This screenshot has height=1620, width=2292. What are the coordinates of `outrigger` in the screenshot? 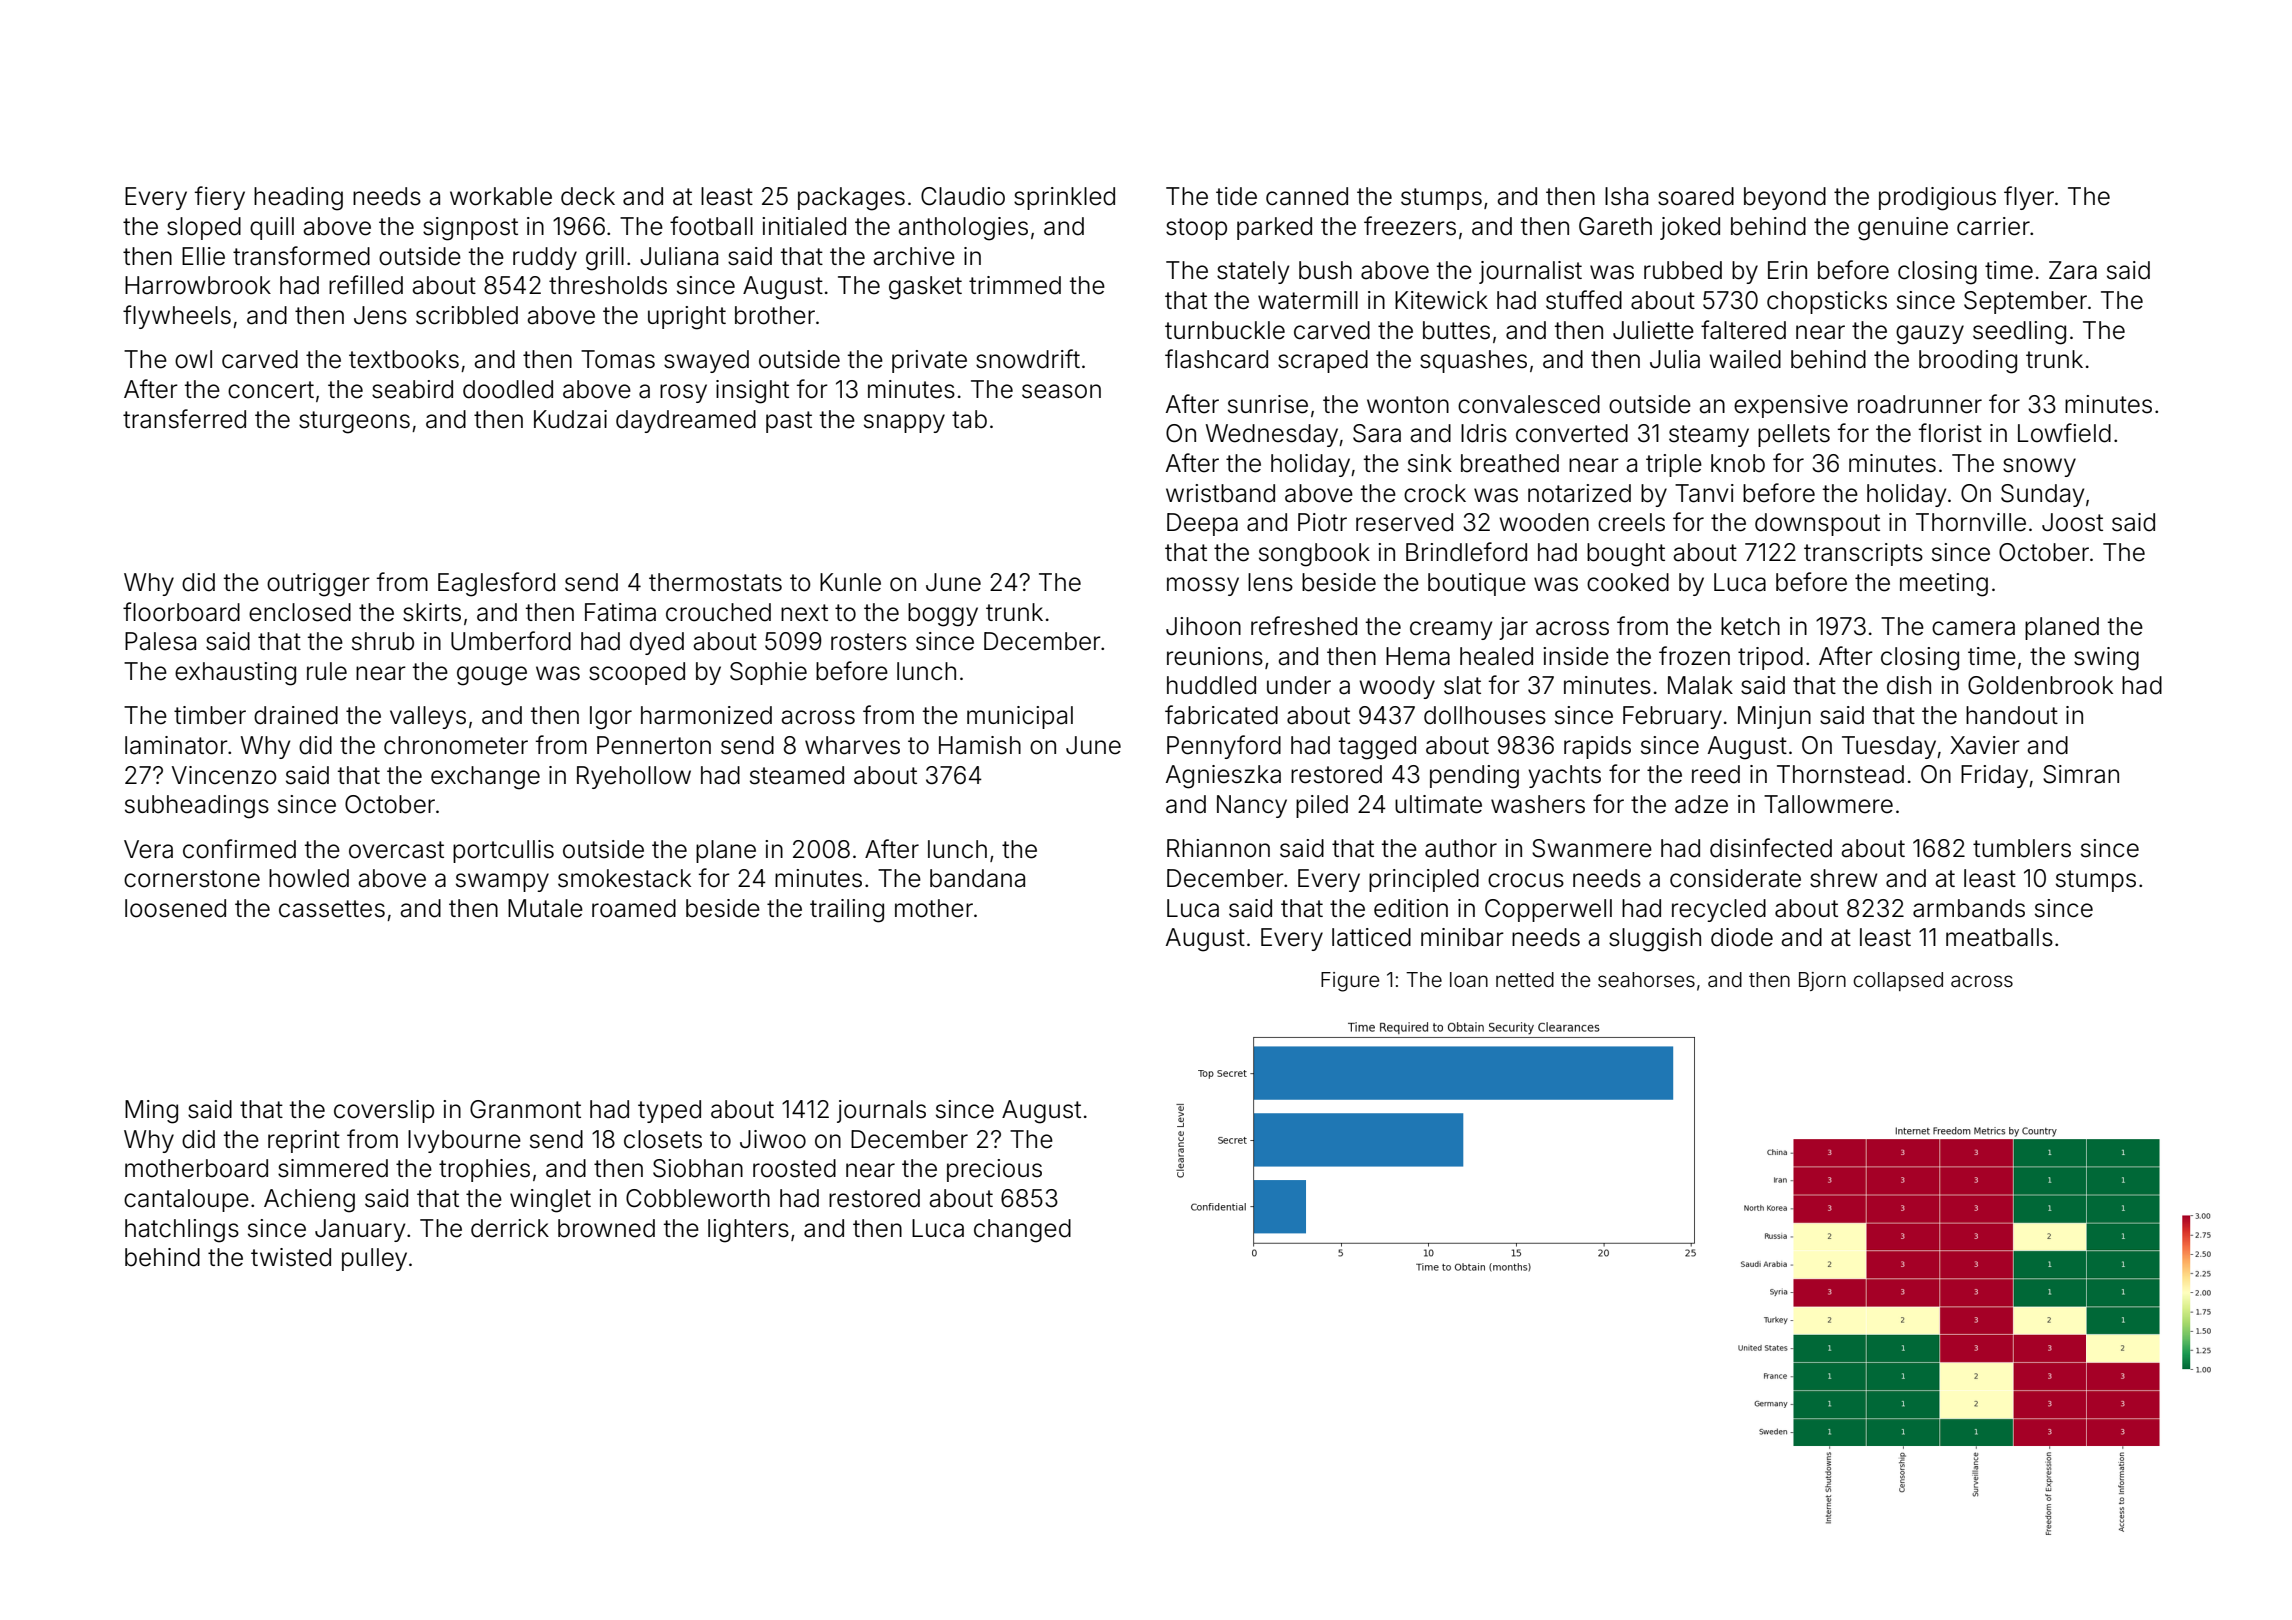 It's located at (318, 585).
